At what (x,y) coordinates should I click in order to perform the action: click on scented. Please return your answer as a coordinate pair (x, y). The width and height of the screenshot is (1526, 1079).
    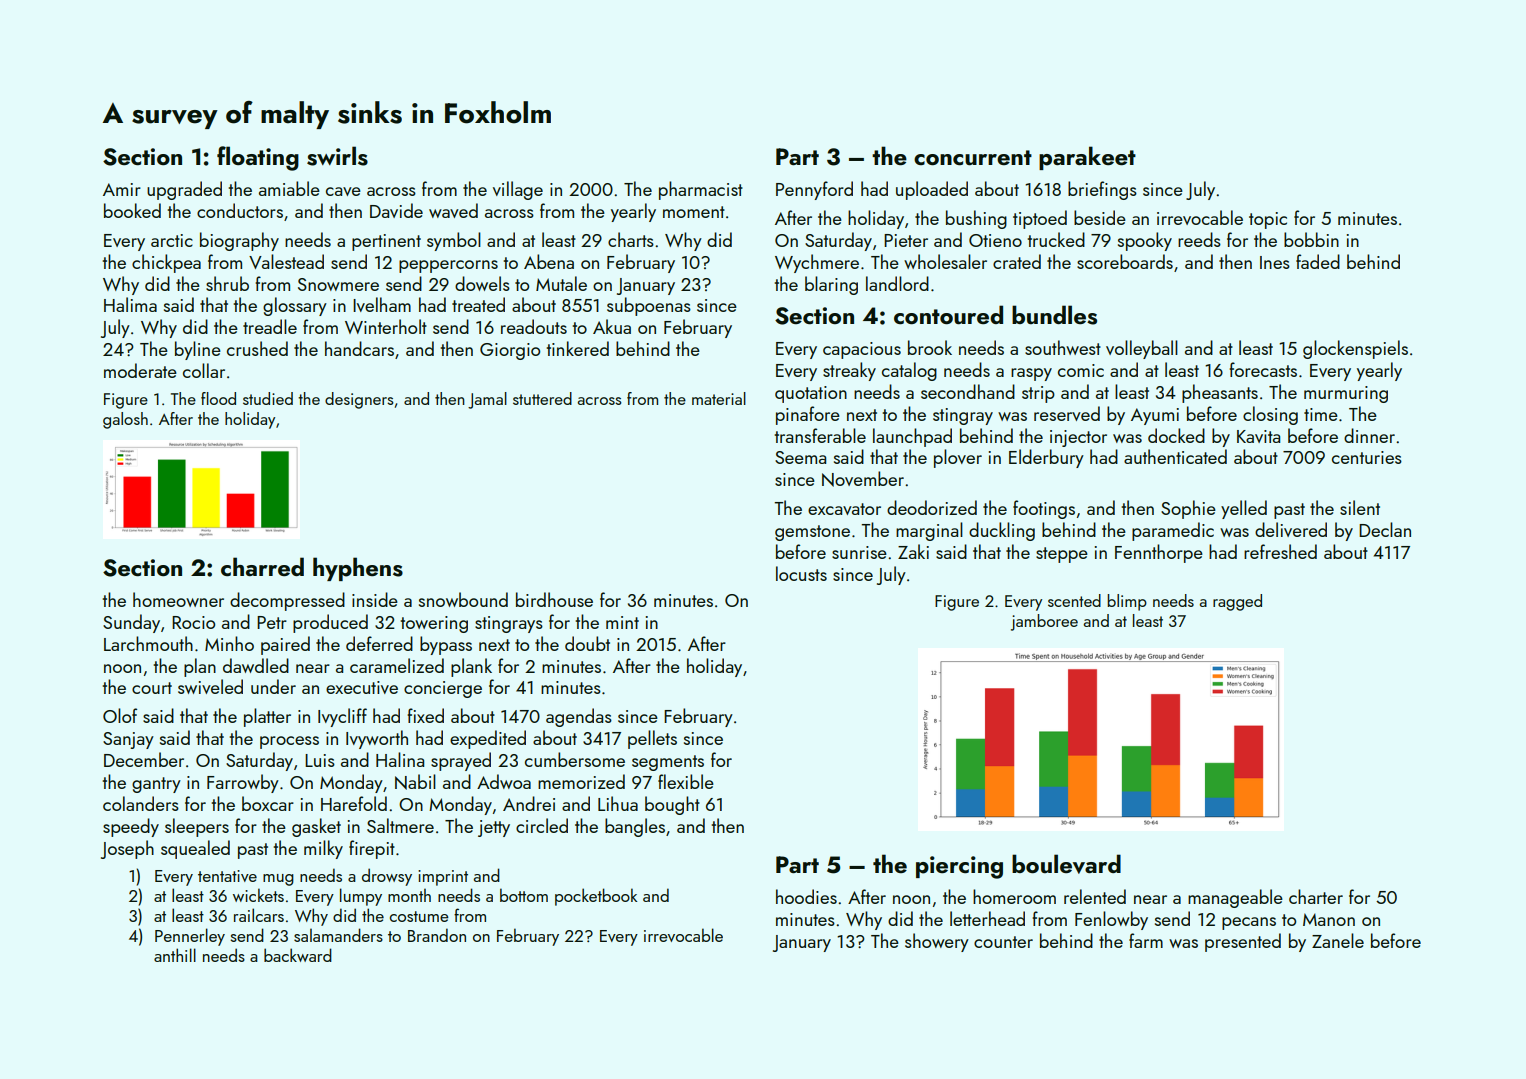
    Looking at the image, I should click on (1074, 600).
